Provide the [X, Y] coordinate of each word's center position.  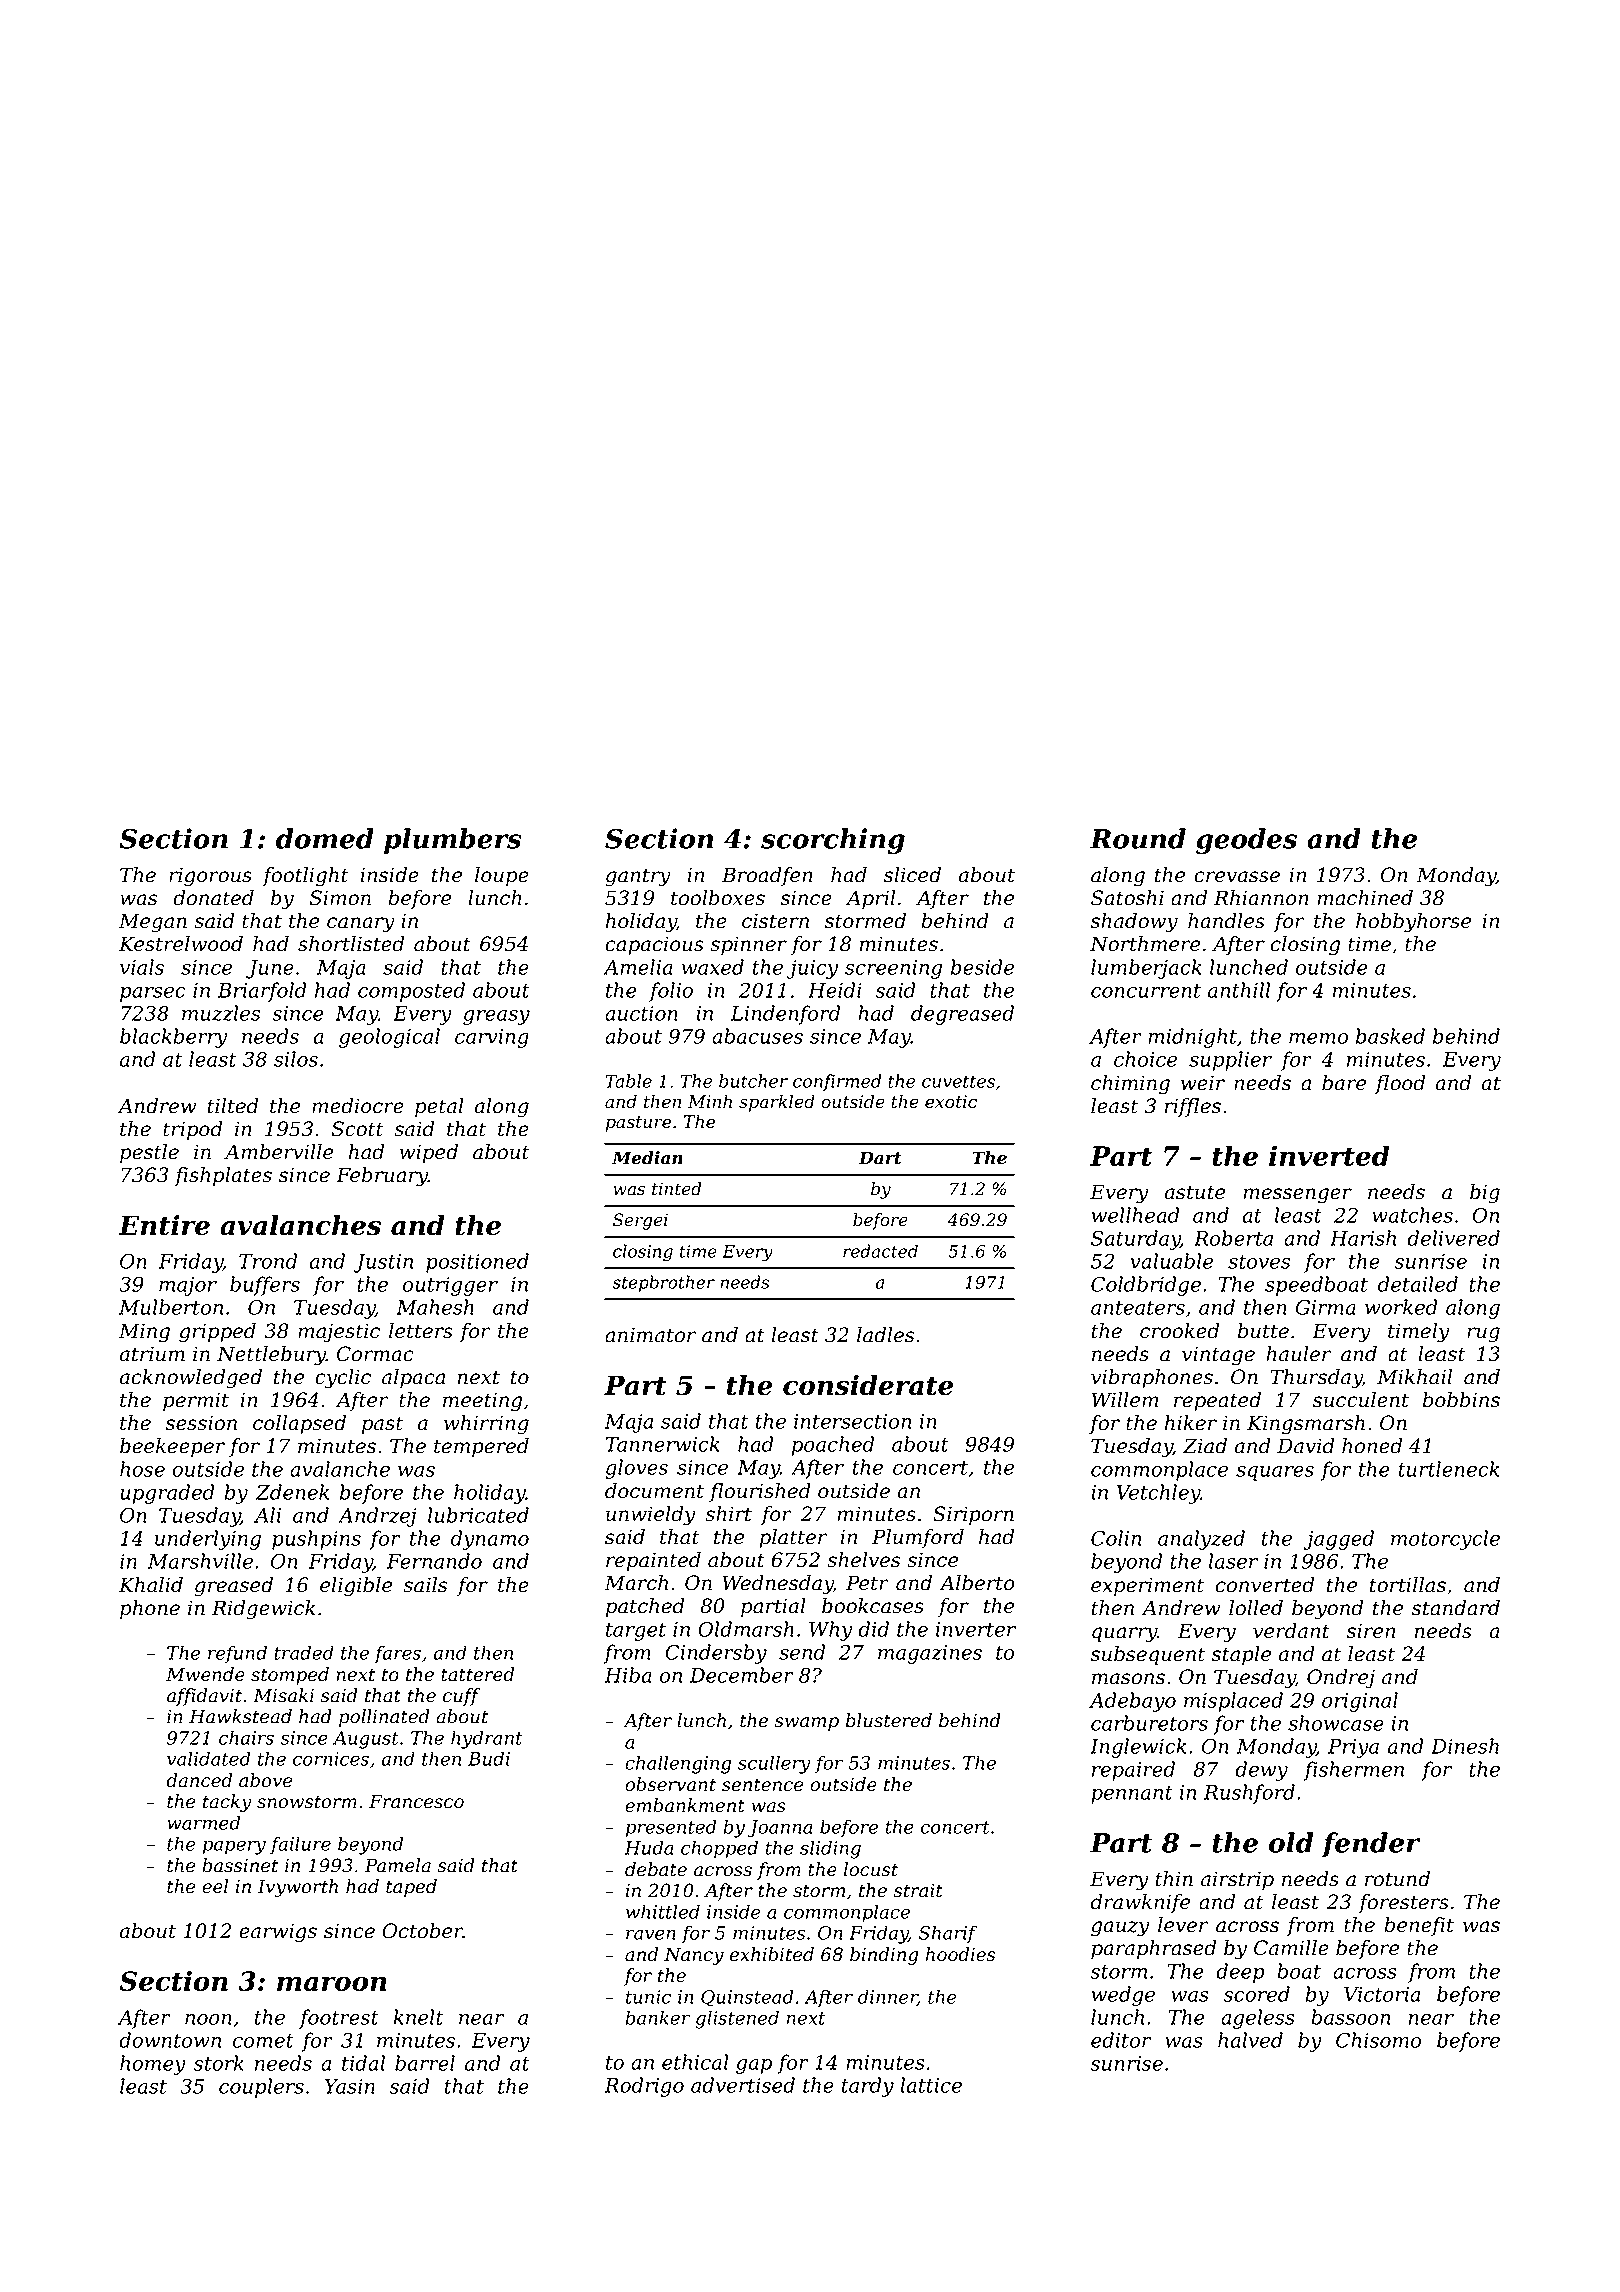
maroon [332, 1983]
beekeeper [172, 1447]
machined [1365, 898]
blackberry [173, 1038]
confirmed [837, 1082]
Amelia [638, 967]
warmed [203, 1822]
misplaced [1233, 1702]
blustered [889, 1720]
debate [656, 1869]
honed [1372, 1446]
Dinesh [1465, 1746]
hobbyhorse [1413, 923]
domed [325, 838]
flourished [760, 1492]
